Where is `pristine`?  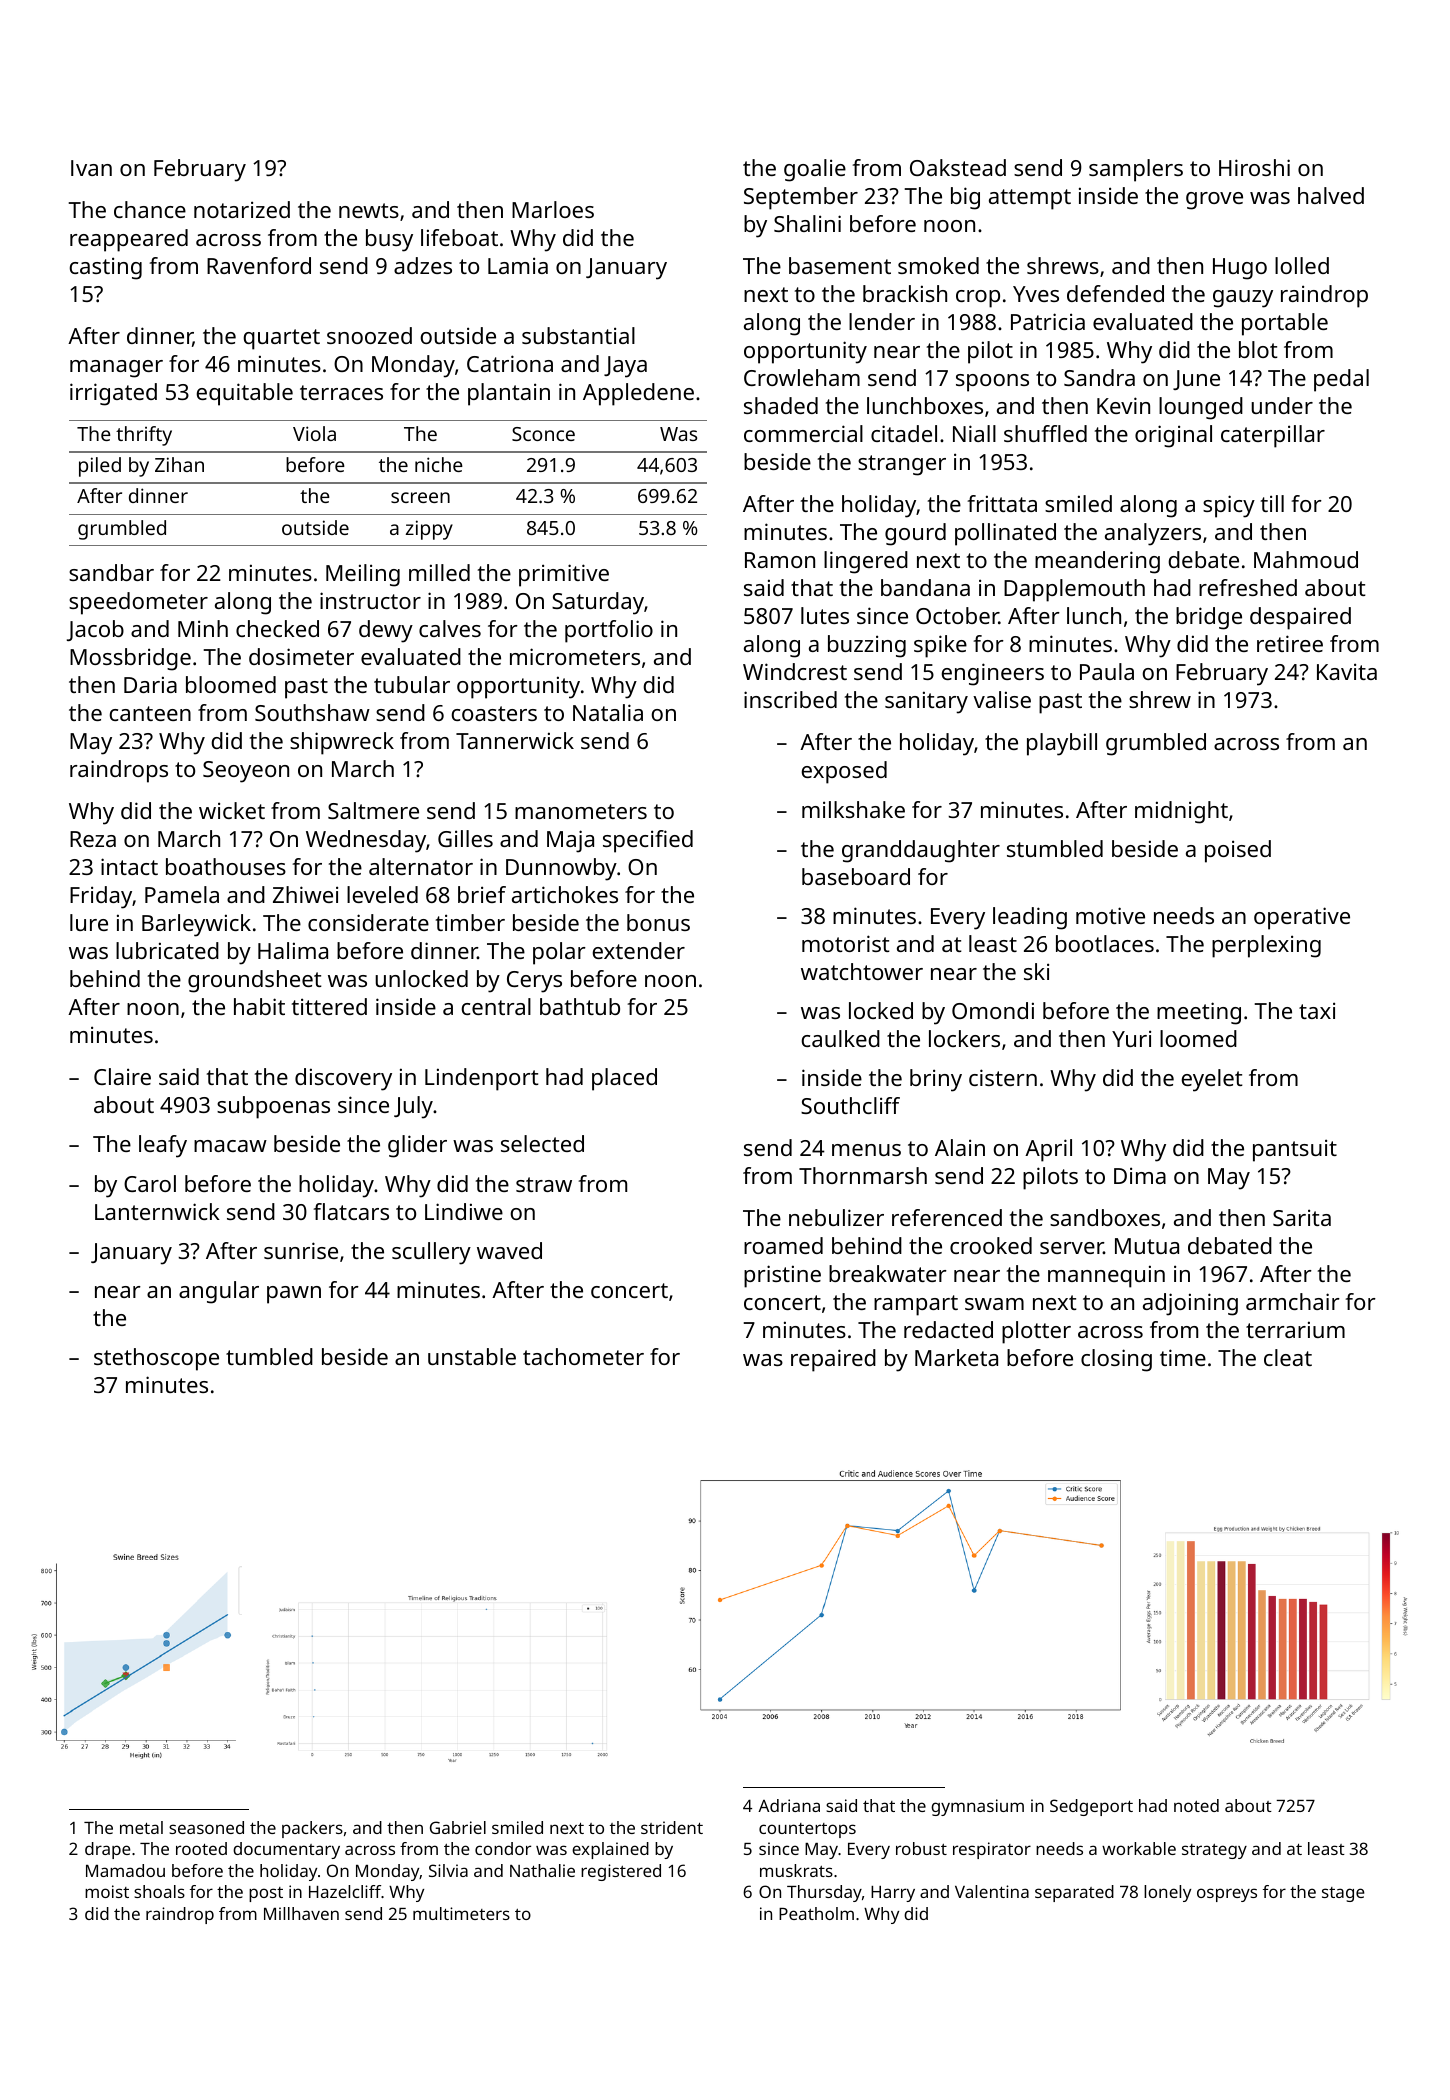 pristine is located at coordinates (782, 1276).
